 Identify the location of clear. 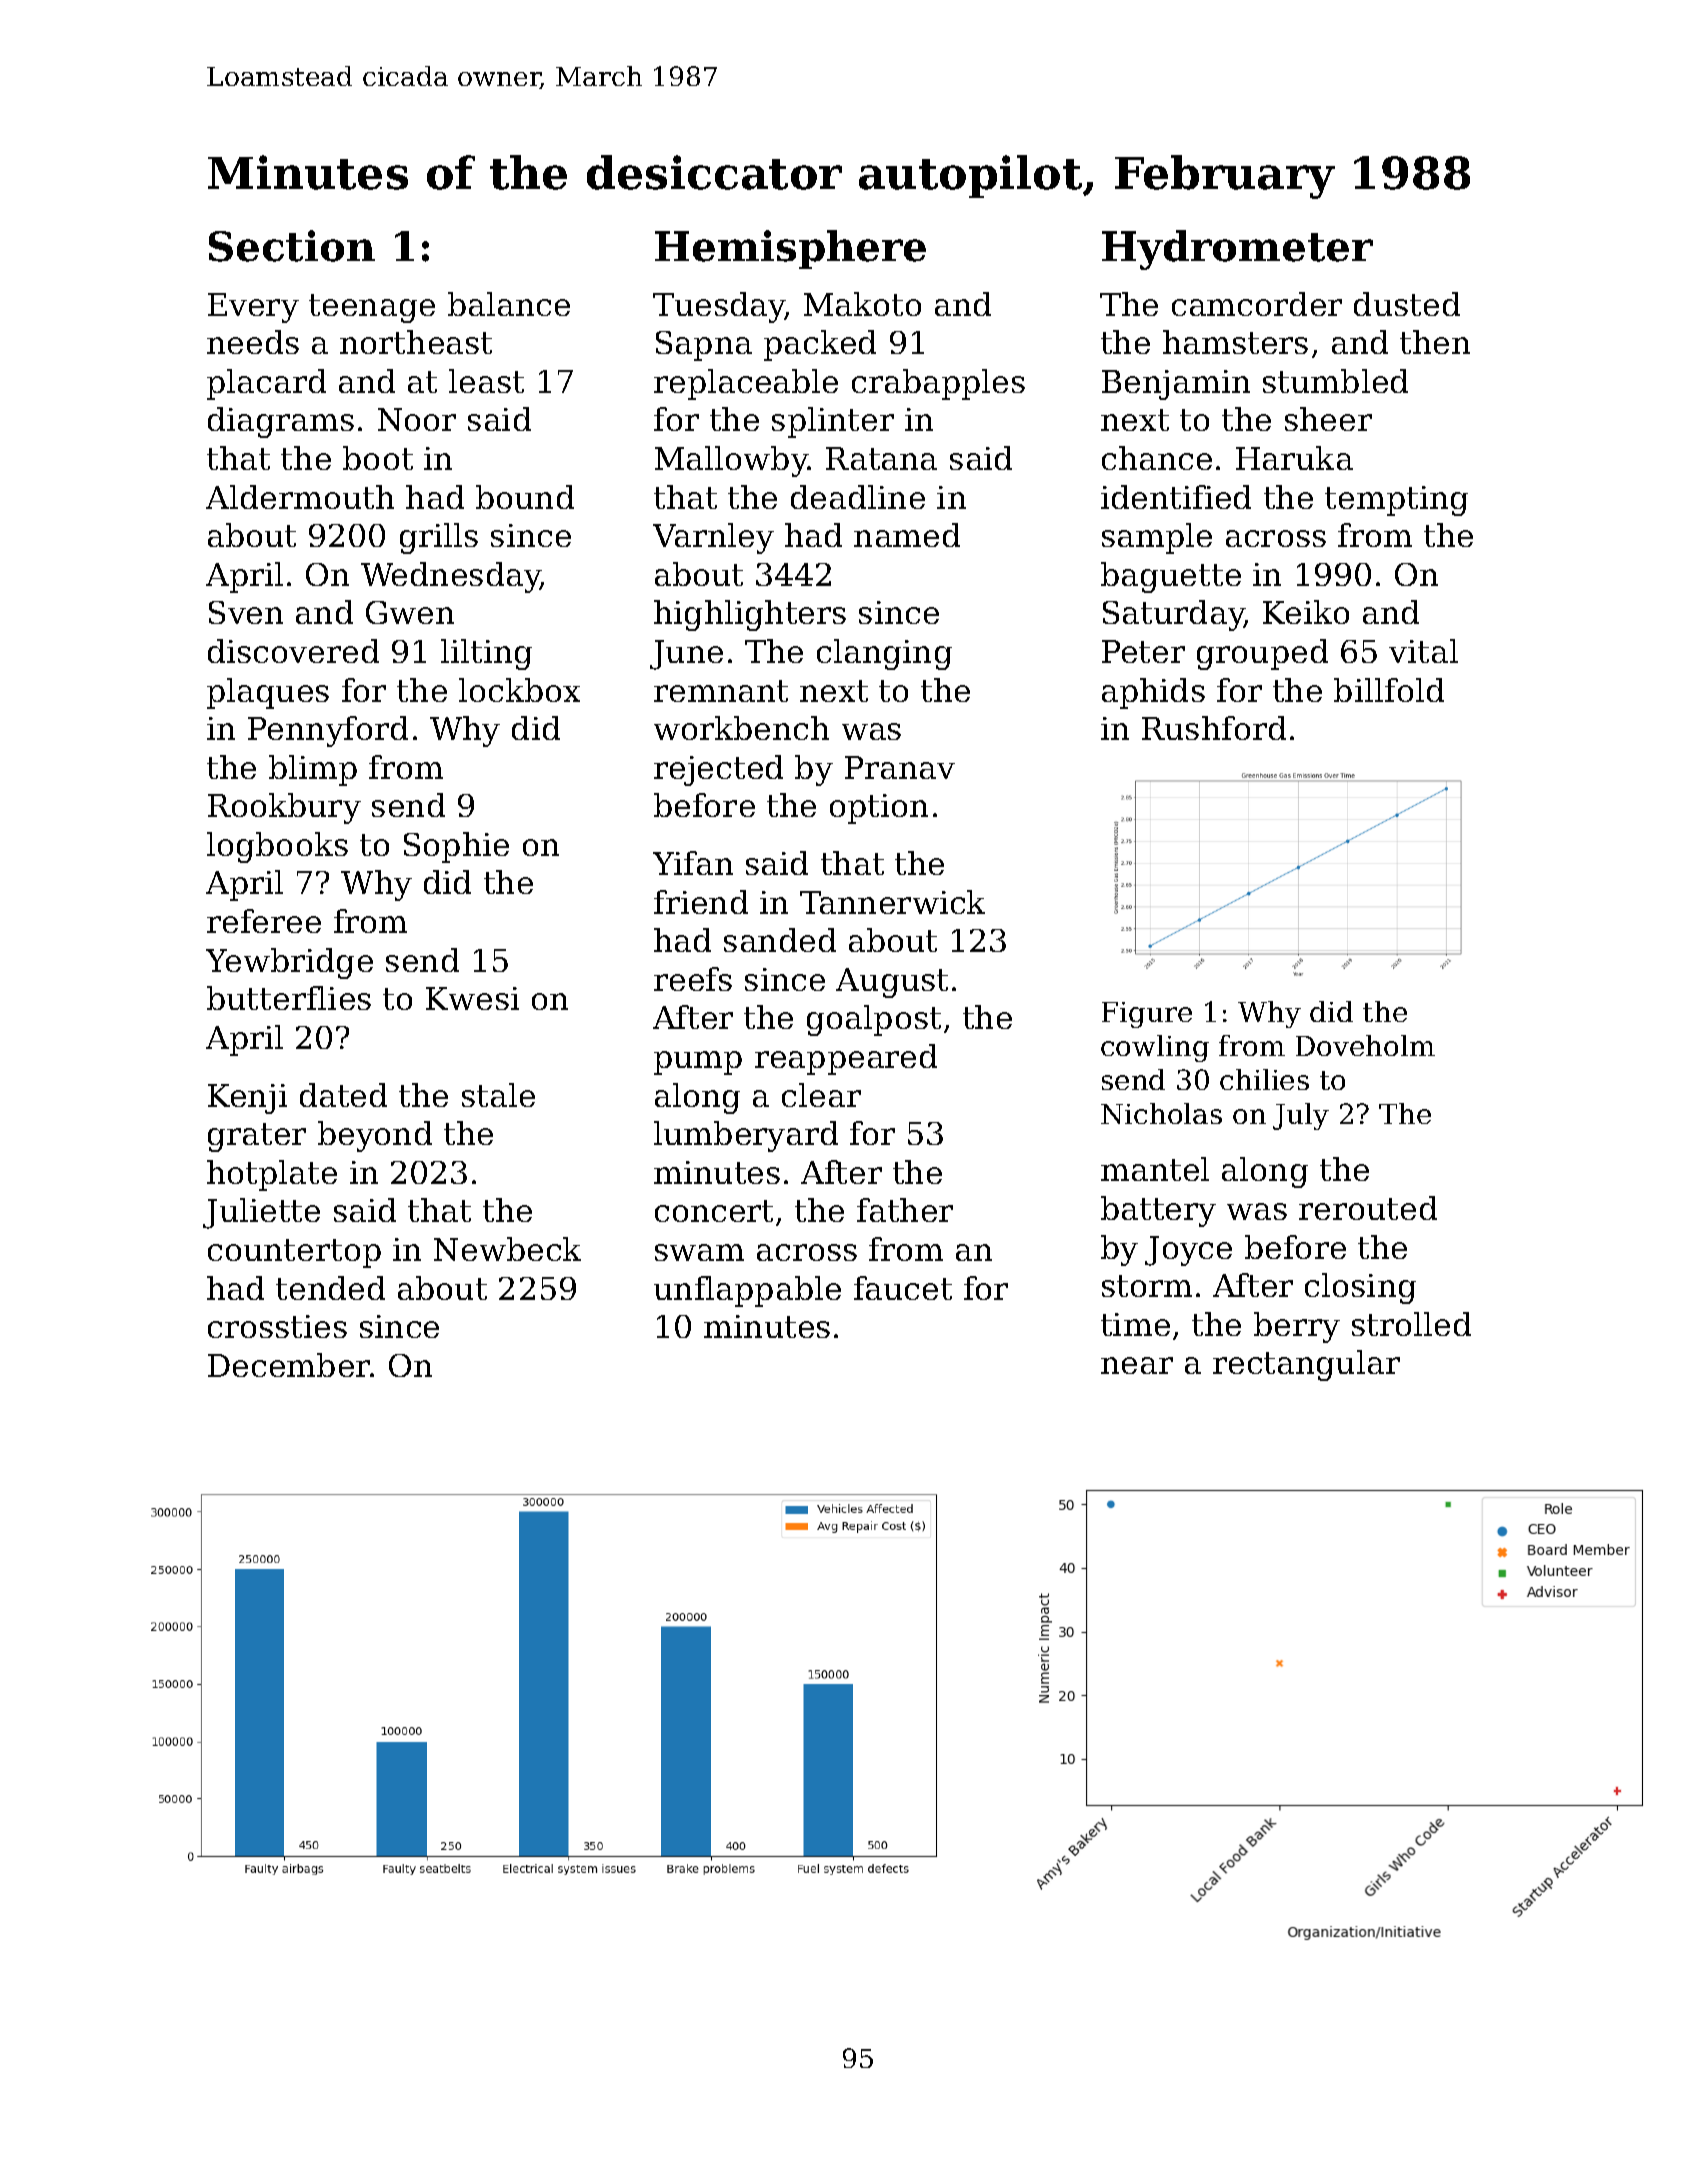
(821, 1095).
